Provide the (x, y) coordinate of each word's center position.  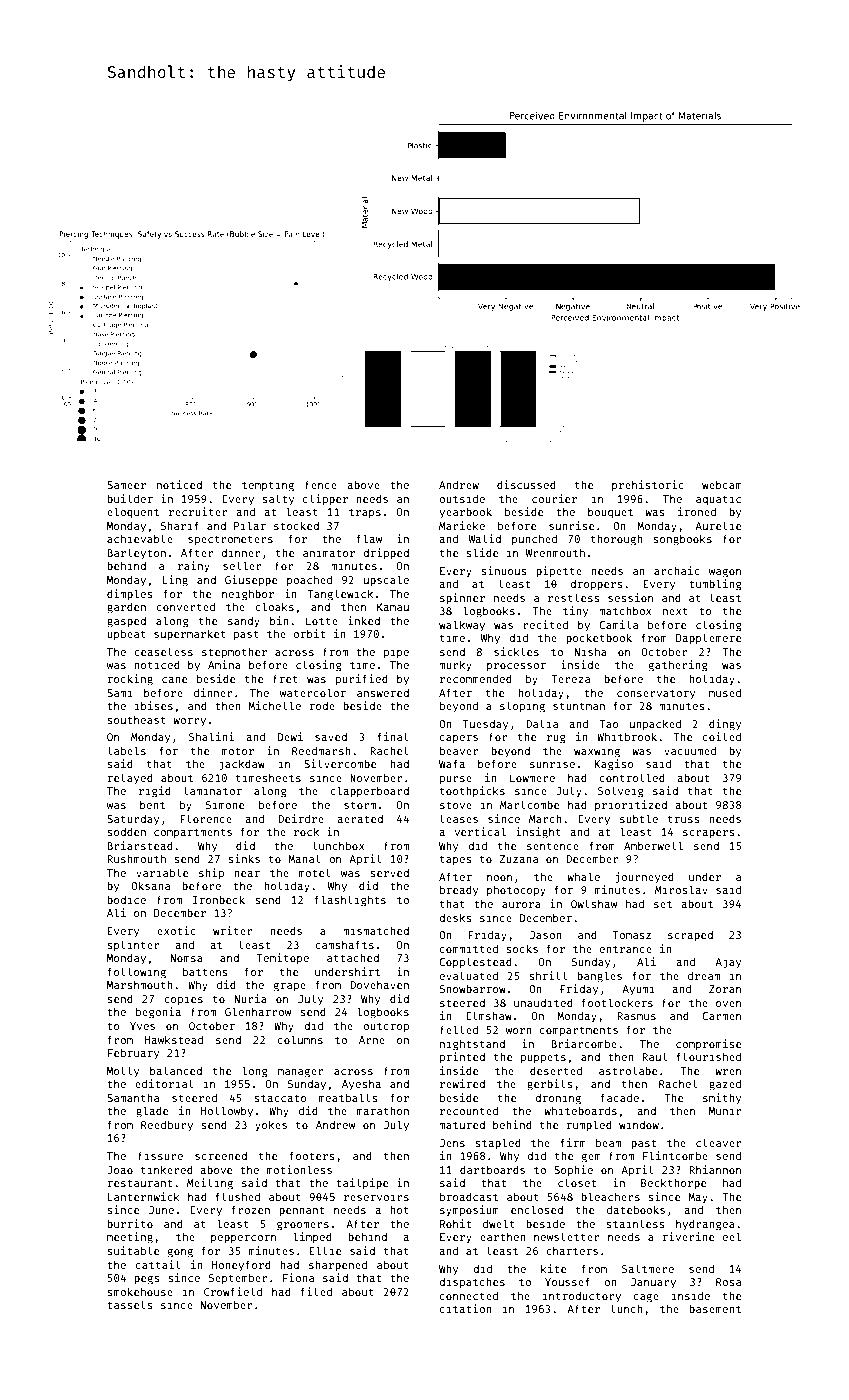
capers (459, 739)
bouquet (610, 513)
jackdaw (242, 765)
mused (725, 693)
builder (130, 498)
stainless (635, 1223)
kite (553, 1268)
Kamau (393, 607)
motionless (299, 1169)
